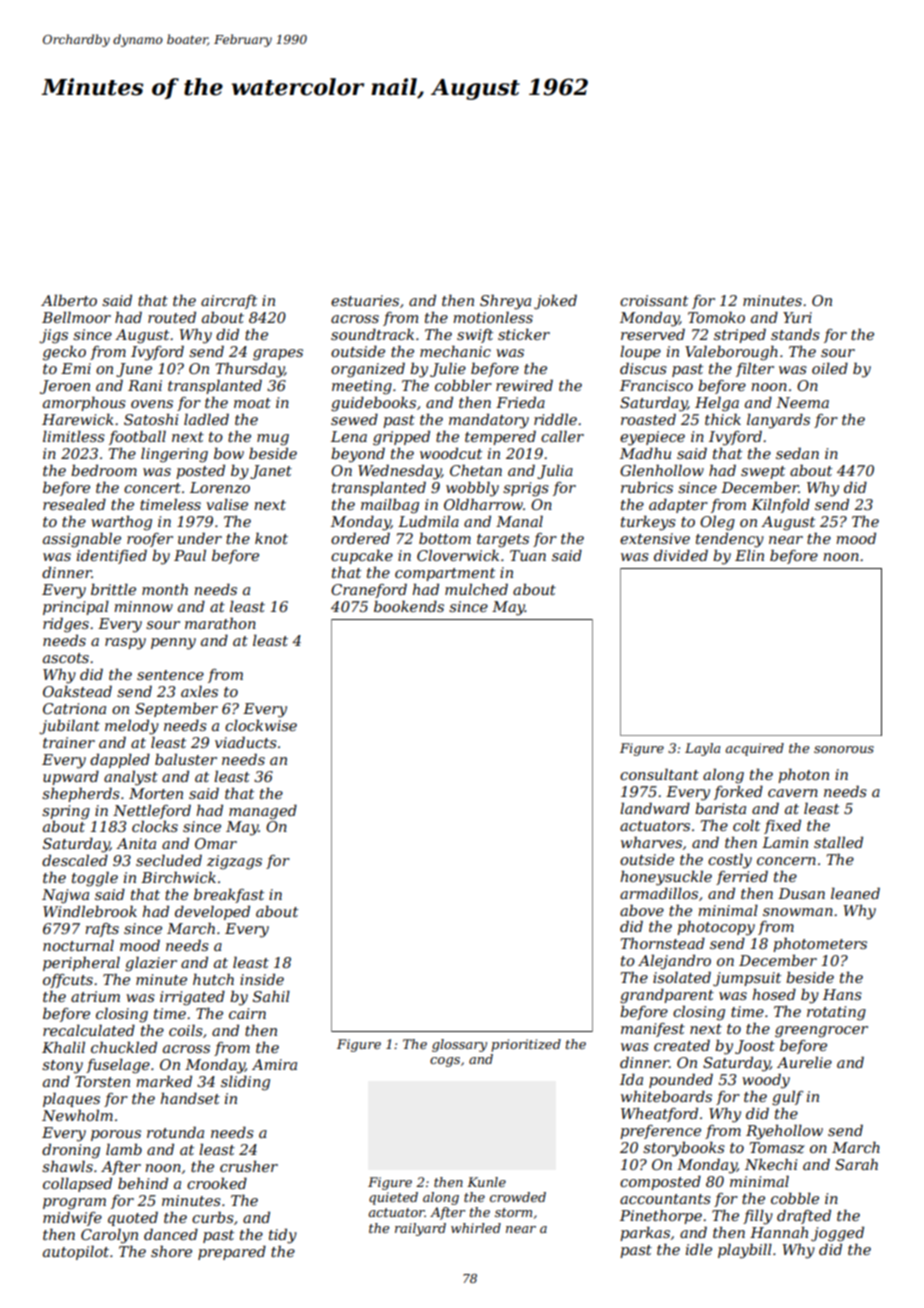 This page has height=1308, width=924. What do you see at coordinates (261, 725) in the page?
I see `clockwise` at bounding box center [261, 725].
